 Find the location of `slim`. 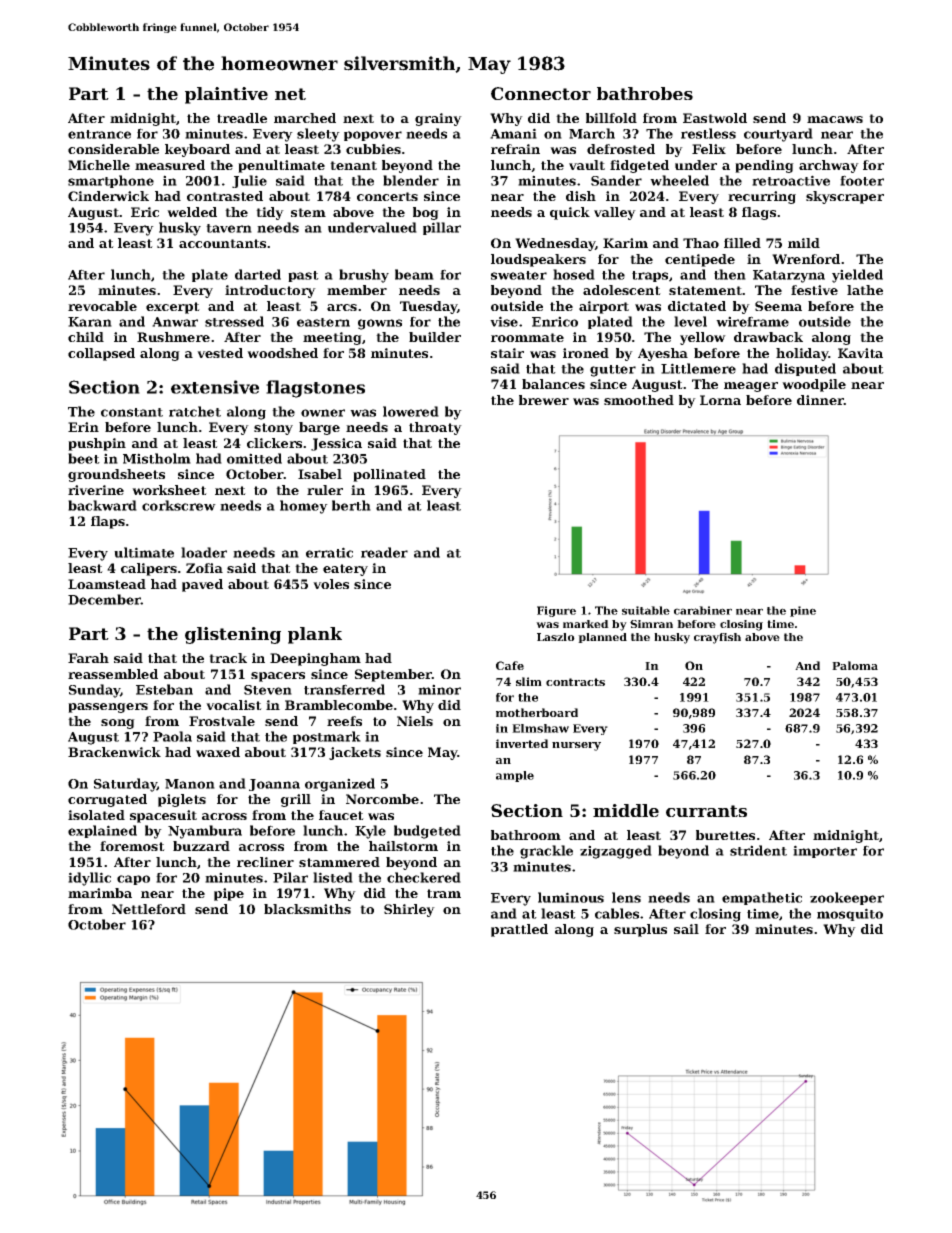

slim is located at coordinates (529, 681).
